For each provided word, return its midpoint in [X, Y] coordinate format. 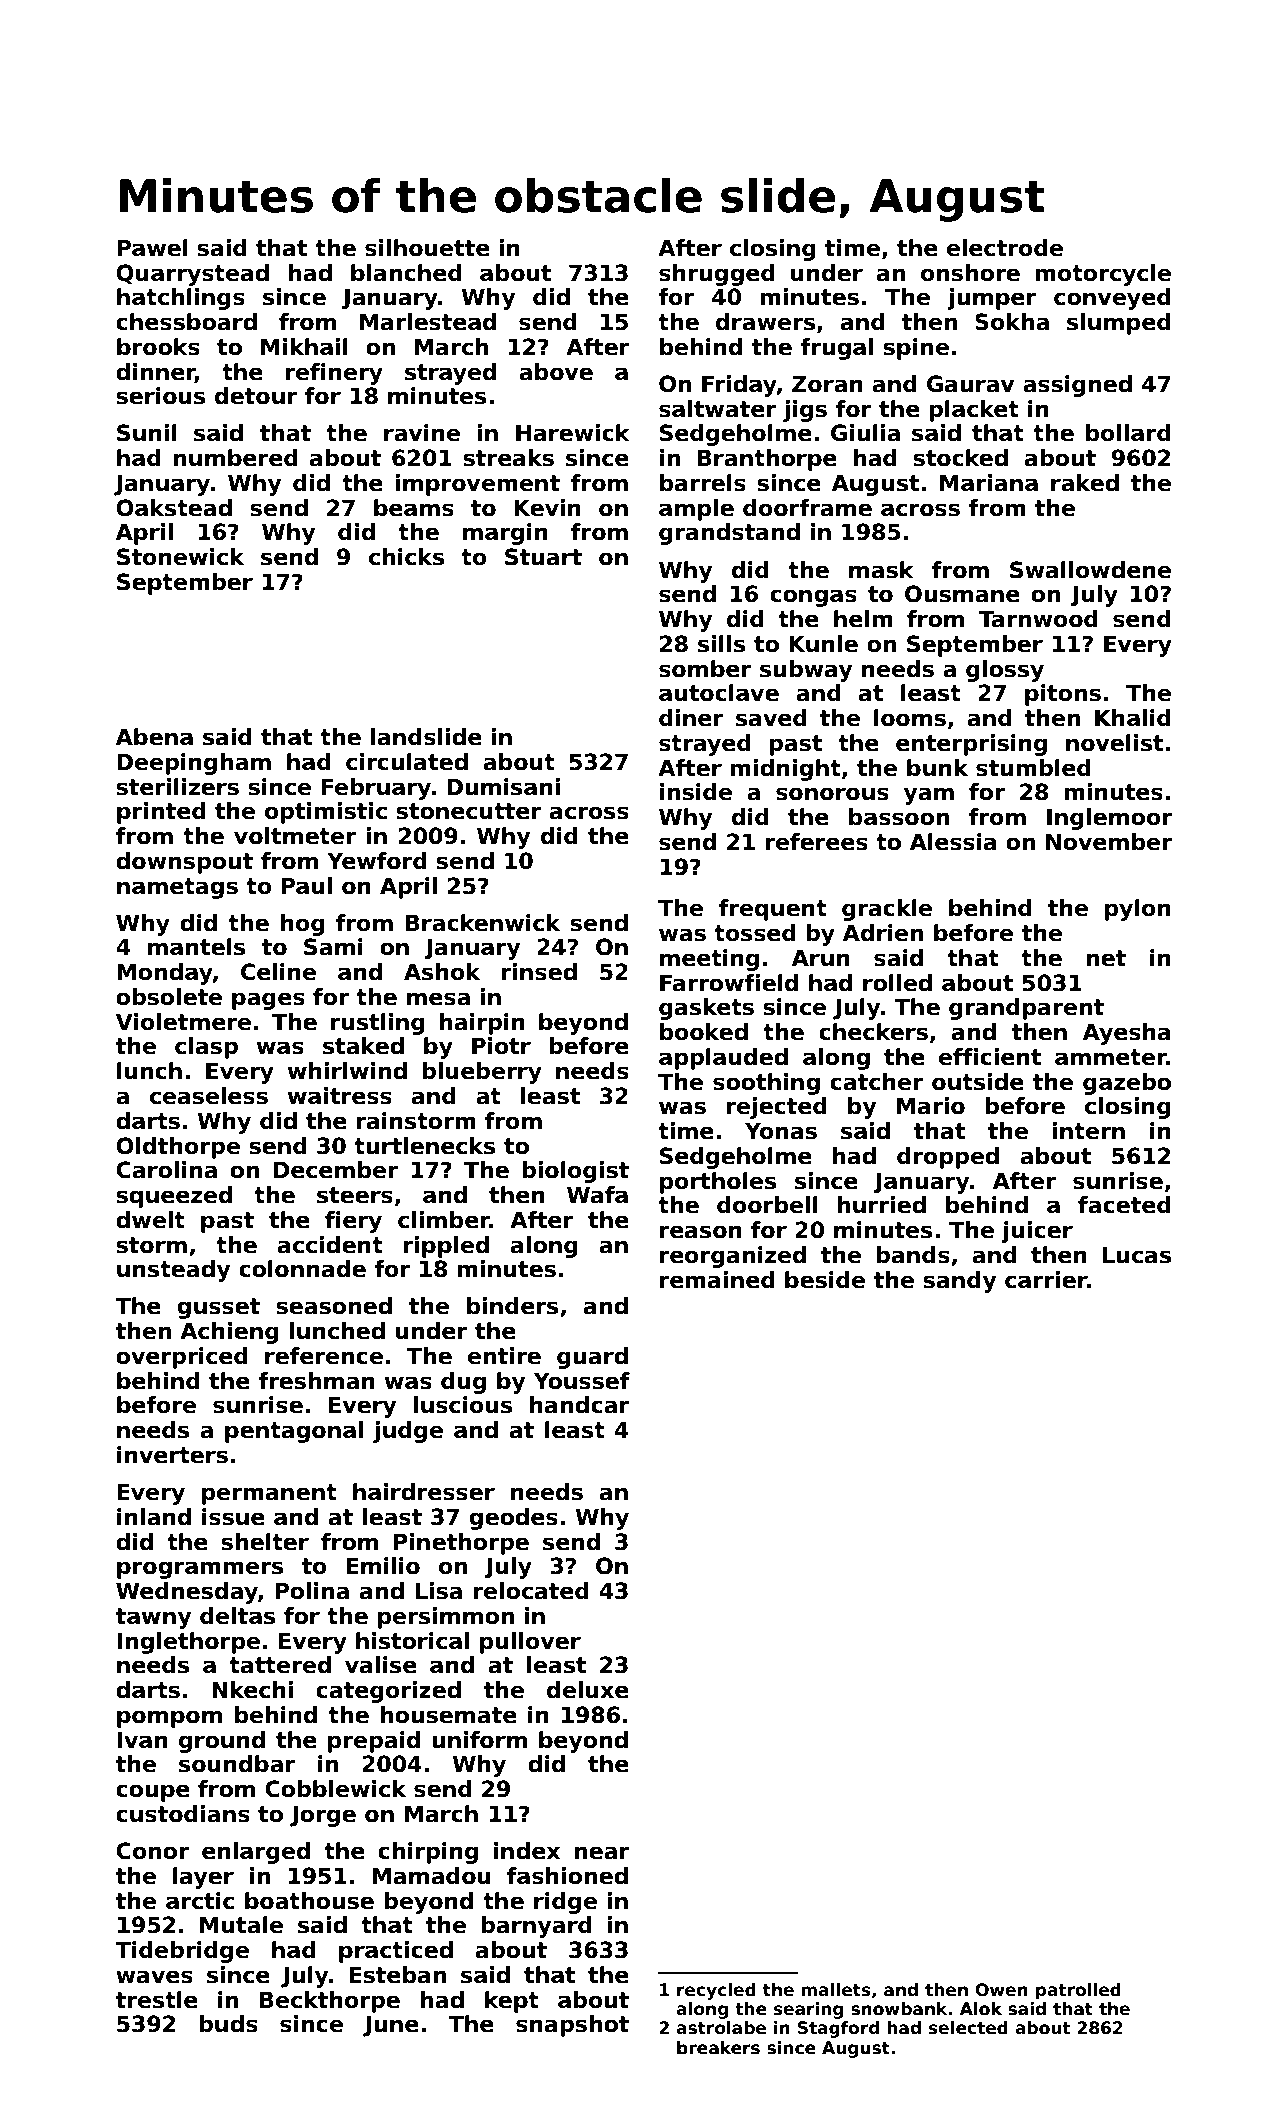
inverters [172, 1455]
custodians [183, 1814]
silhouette [427, 248]
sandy [959, 1282]
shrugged [717, 275]
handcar [580, 1405]
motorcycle [1103, 275]
